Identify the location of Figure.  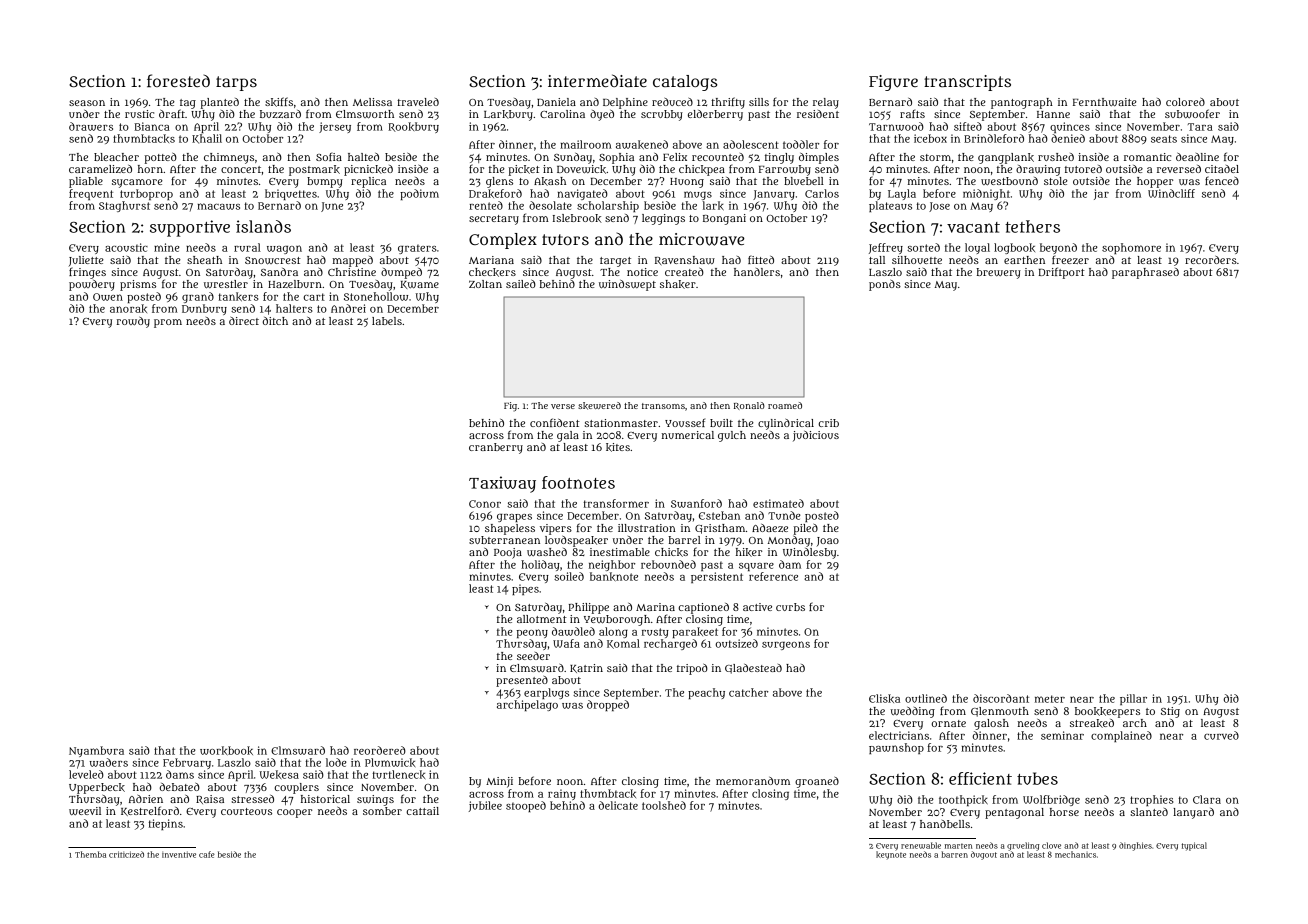
(893, 83).
